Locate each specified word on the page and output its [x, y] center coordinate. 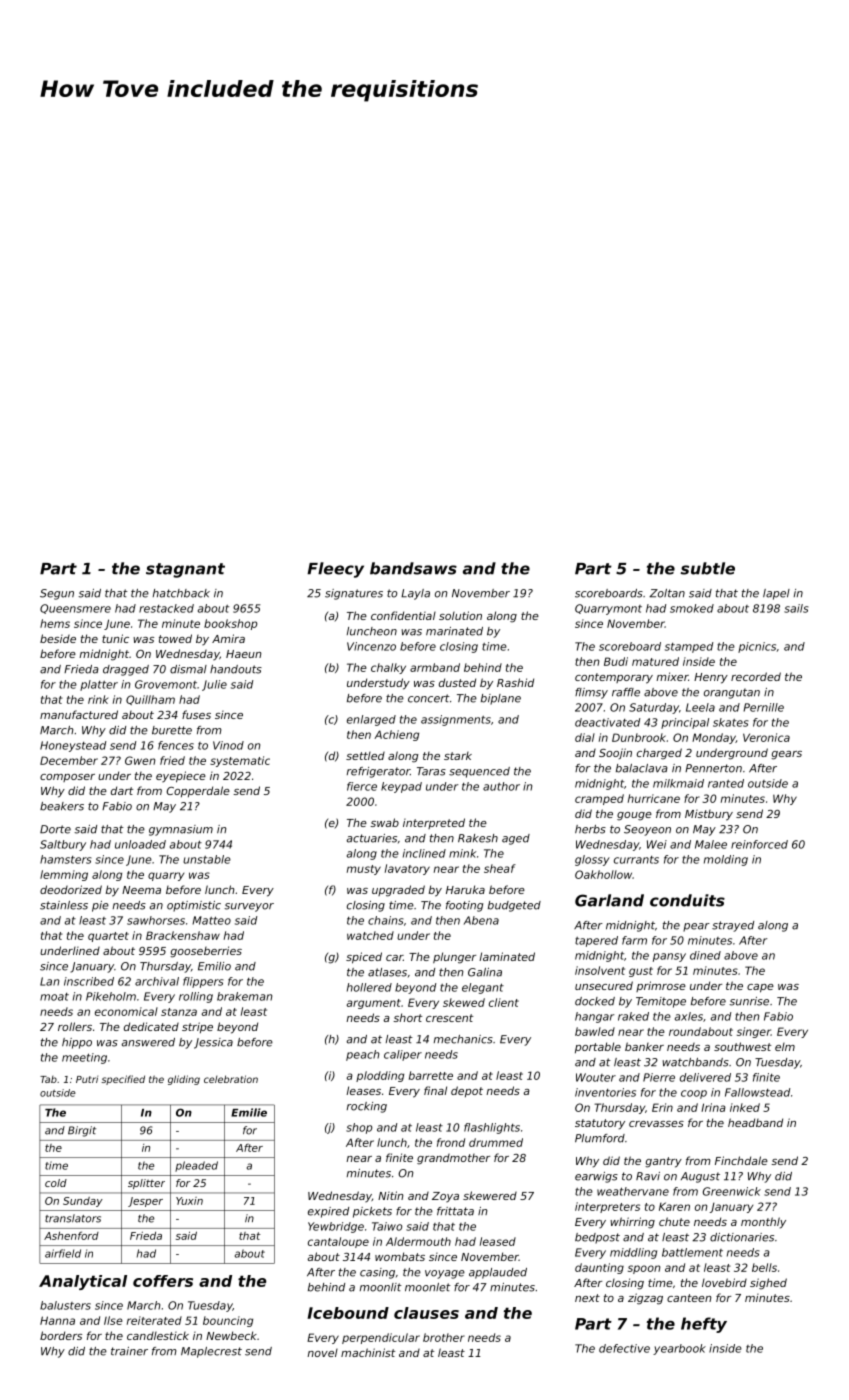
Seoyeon [647, 830]
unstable [207, 859]
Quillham [150, 700]
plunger [454, 958]
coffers [163, 1281]
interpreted [434, 823]
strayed [733, 926]
